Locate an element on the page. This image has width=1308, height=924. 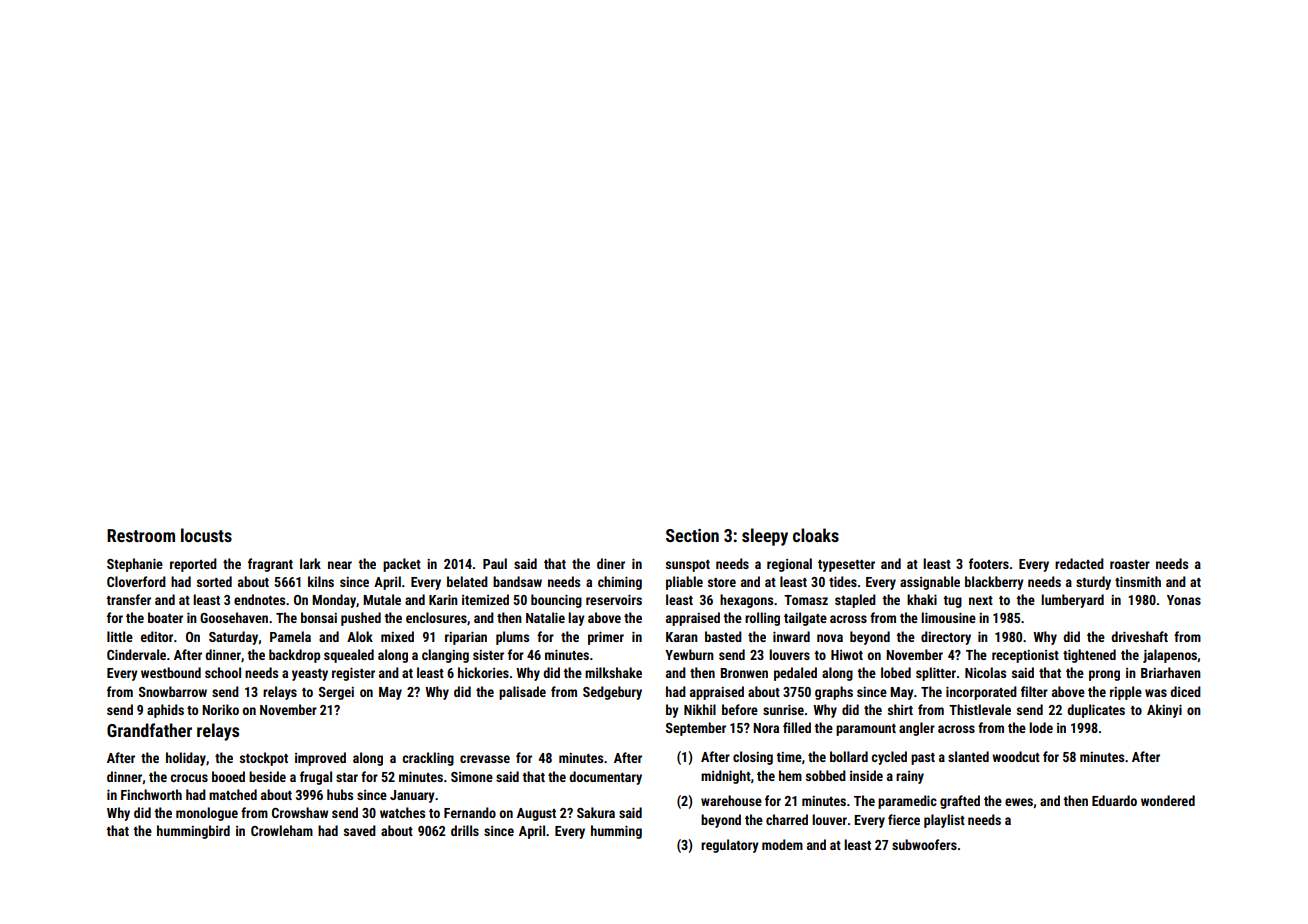
January is located at coordinates (412, 796).
